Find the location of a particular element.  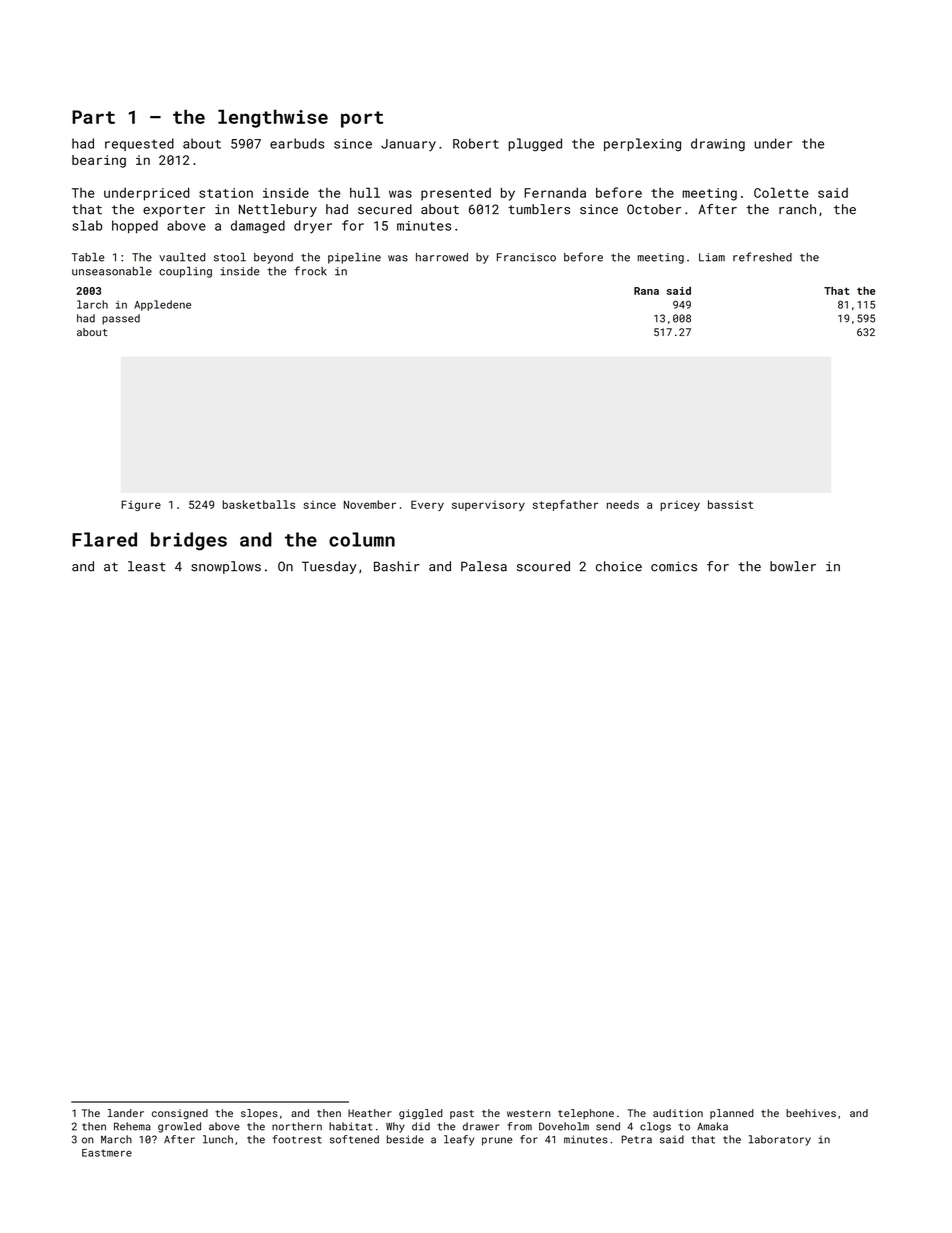

bassist is located at coordinates (730, 504).
